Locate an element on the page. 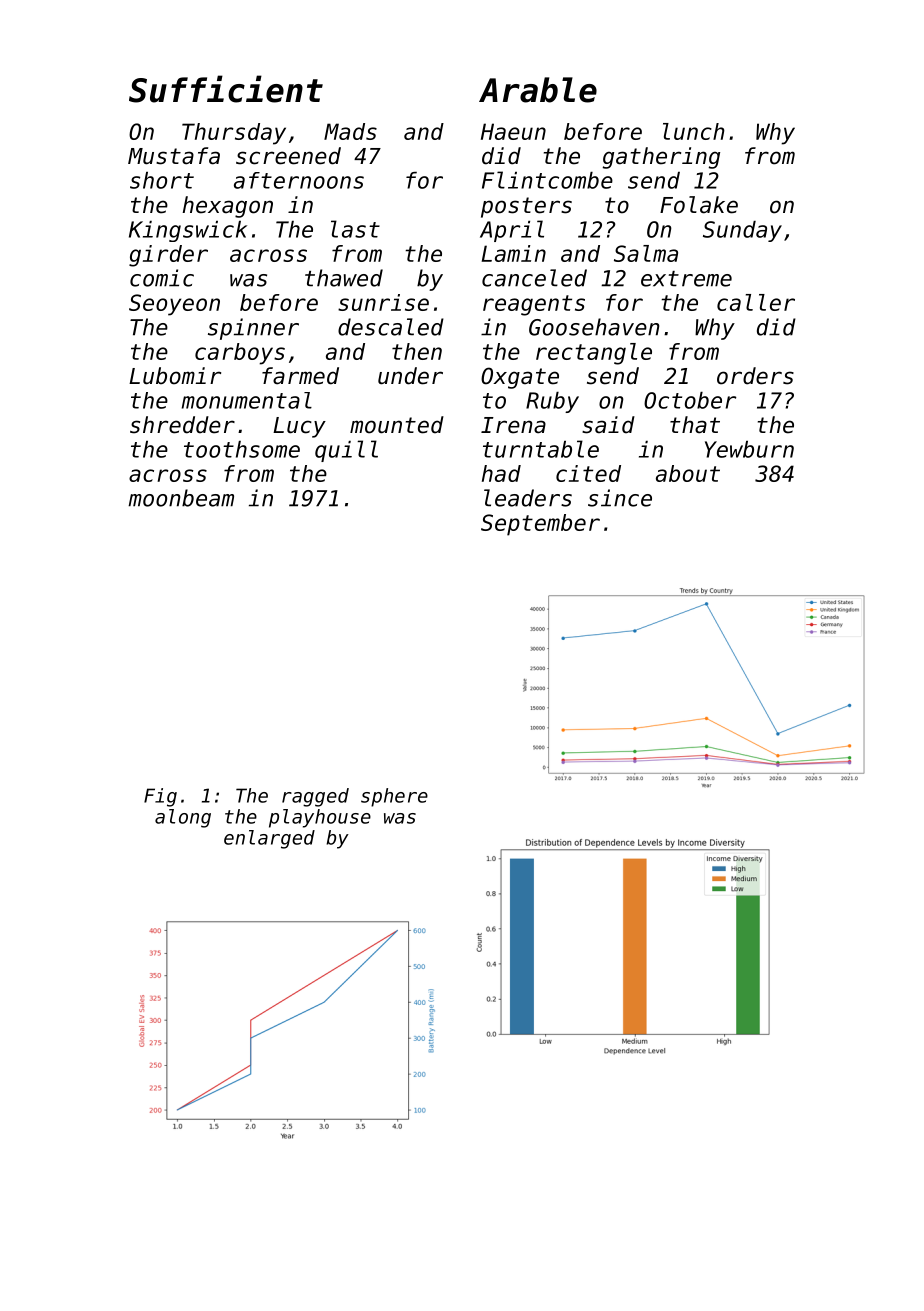 This page has width=924, height=1311. Ruby is located at coordinates (552, 402).
